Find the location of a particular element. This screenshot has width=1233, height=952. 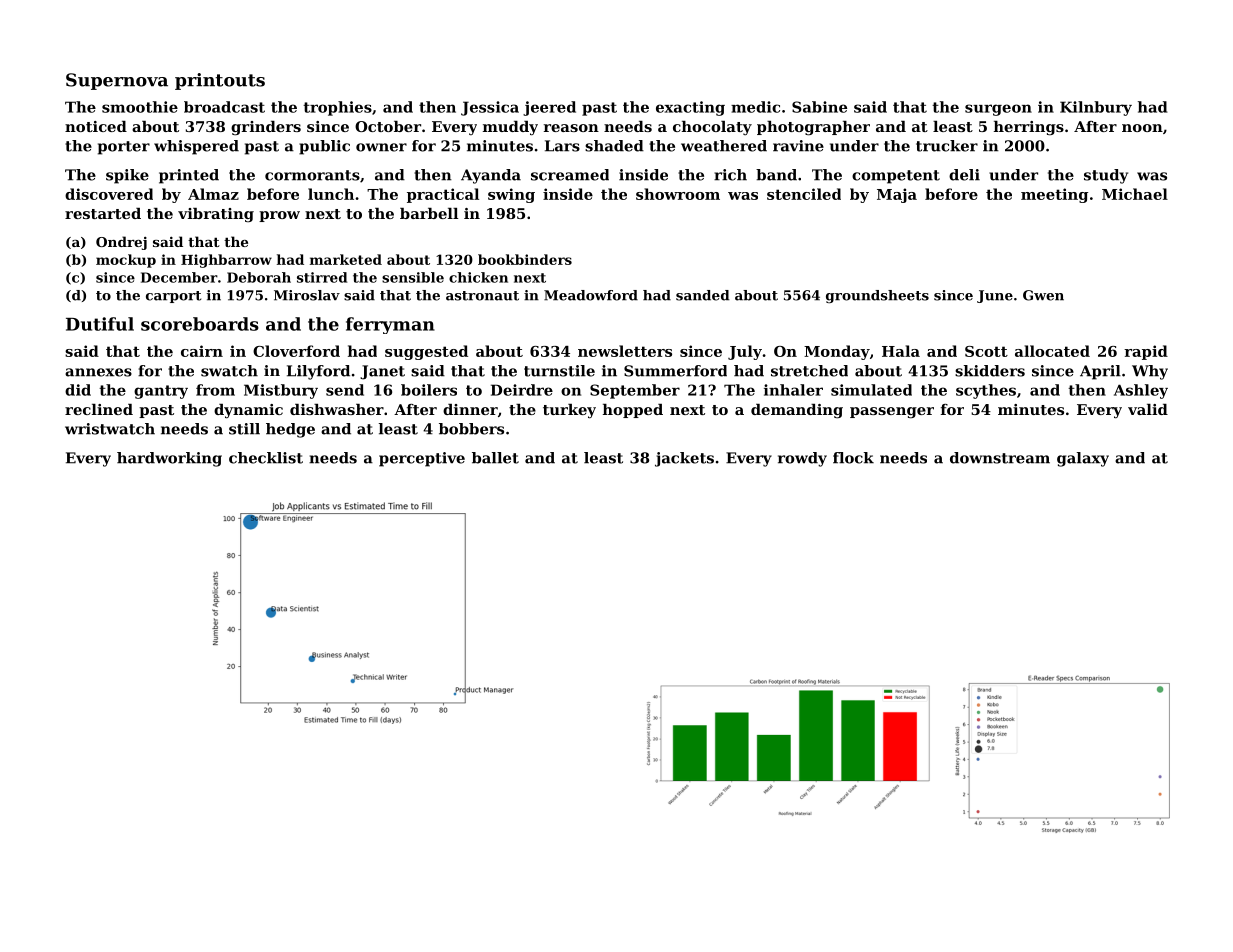

stenciled is located at coordinates (804, 194).
